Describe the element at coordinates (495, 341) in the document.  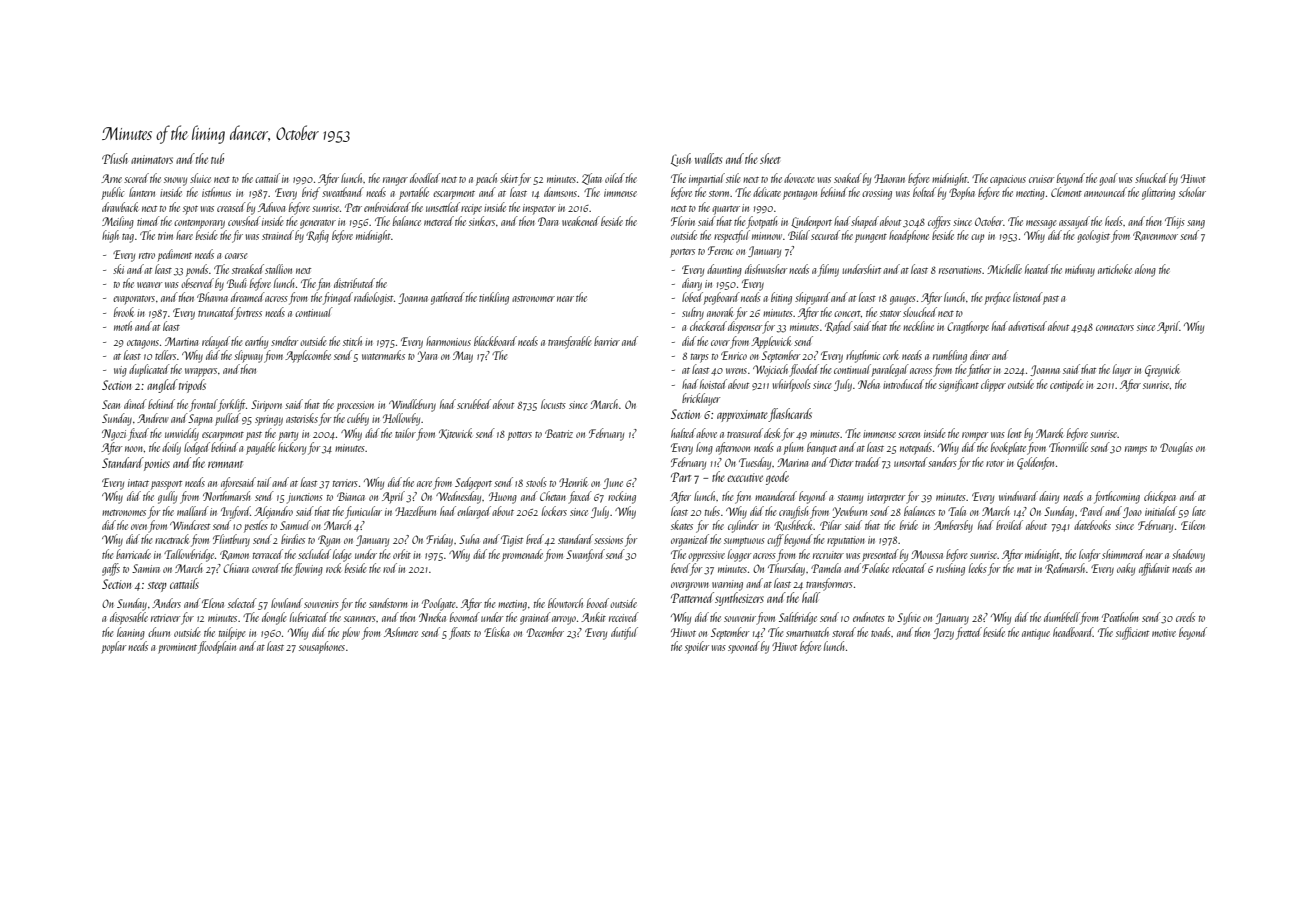
I see `blackboard` at that location.
